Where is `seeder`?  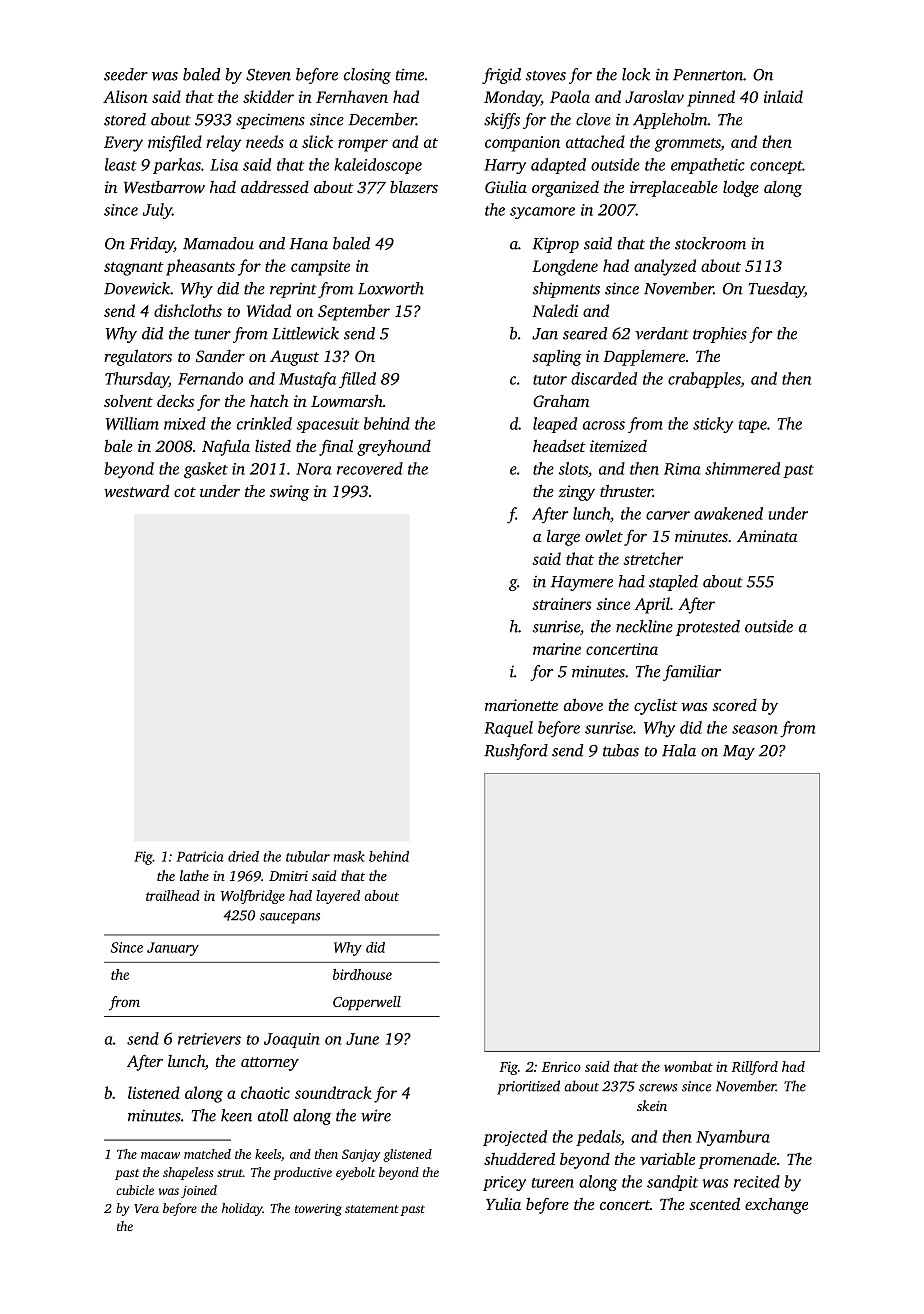 seeder is located at coordinates (126, 74).
